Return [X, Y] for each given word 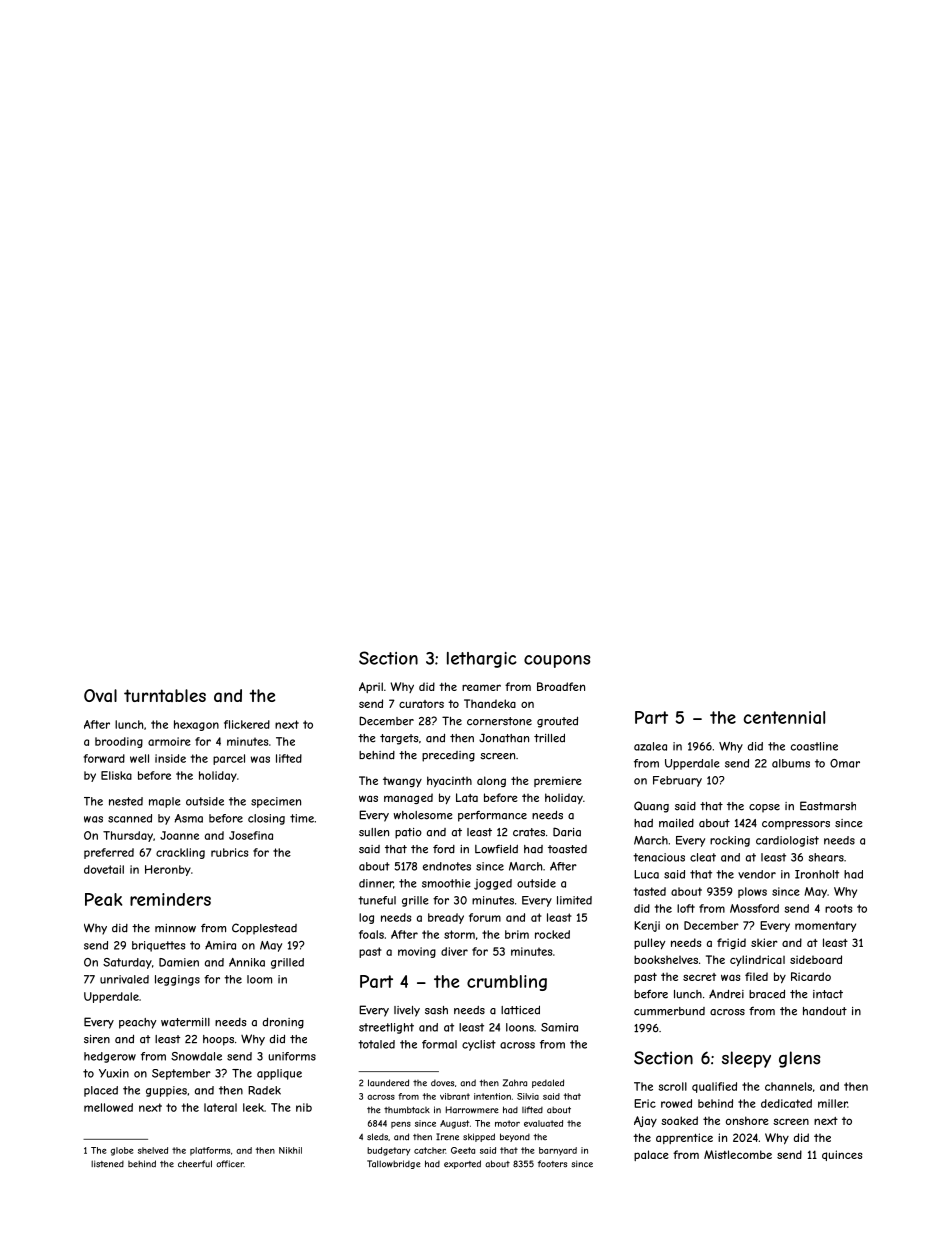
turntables [165, 695]
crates [529, 832]
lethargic [482, 660]
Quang [651, 807]
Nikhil [290, 1150]
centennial [784, 717]
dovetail [104, 869]
